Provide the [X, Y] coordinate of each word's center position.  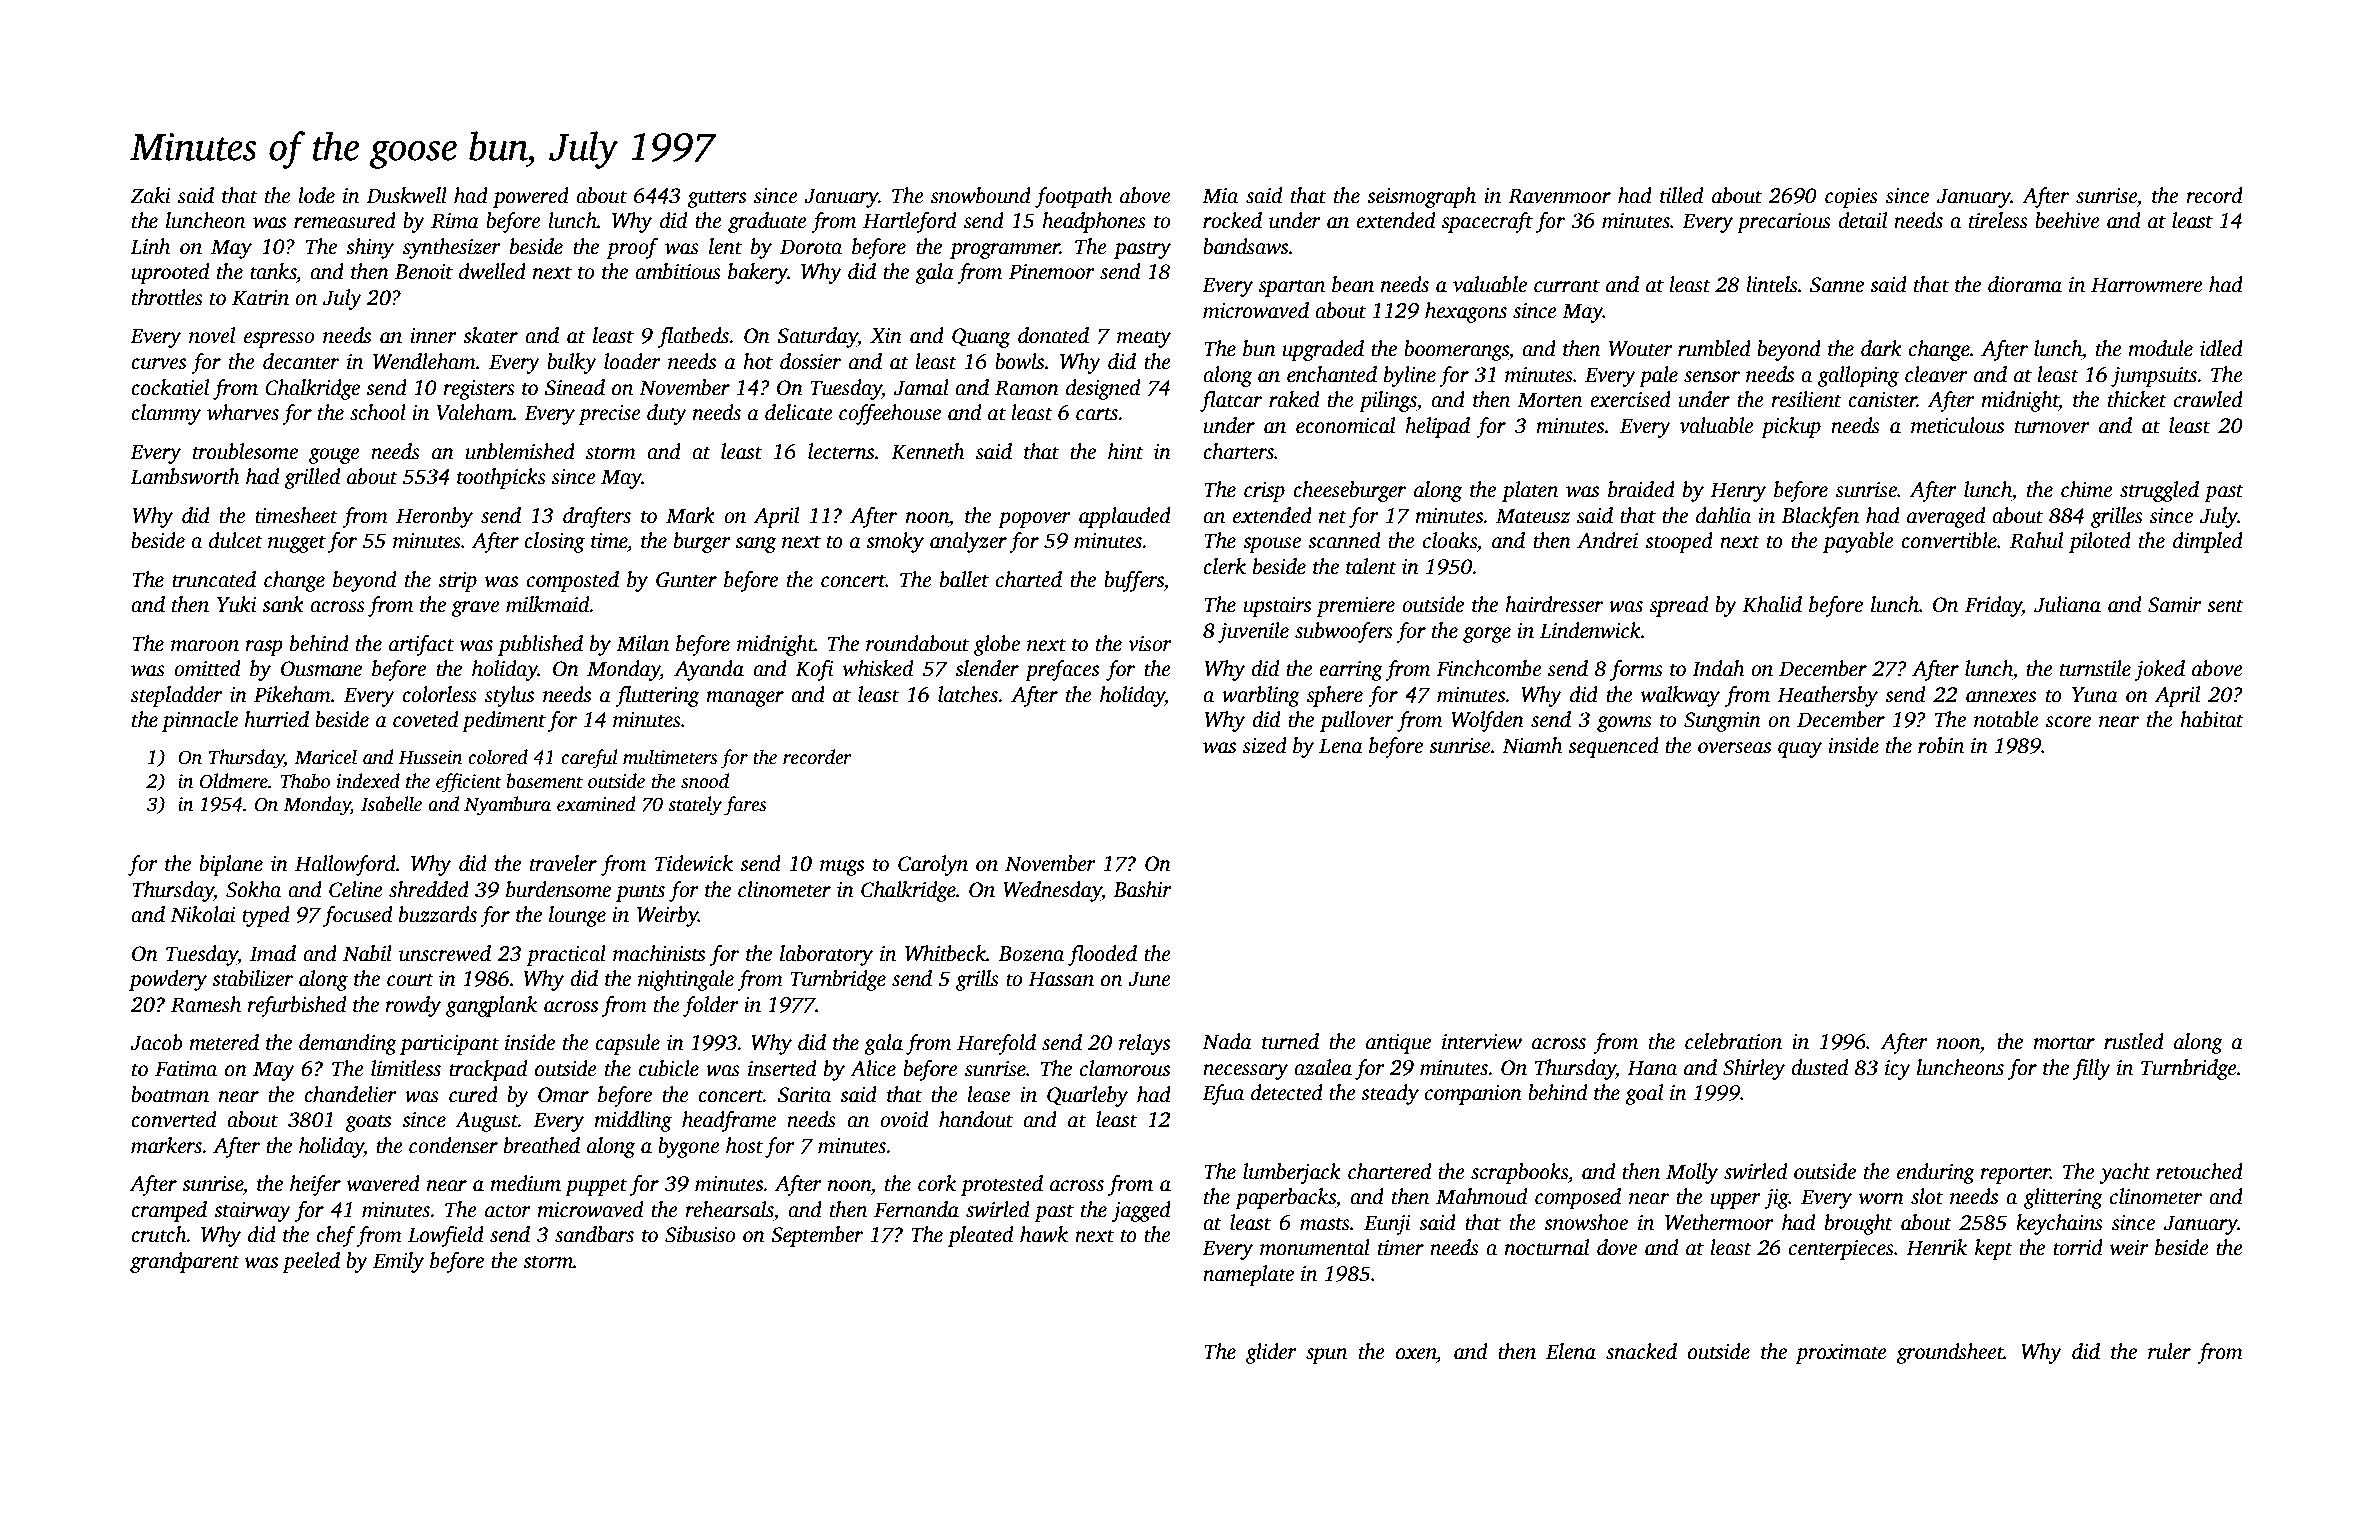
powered [531, 197]
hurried [276, 719]
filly [2092, 1069]
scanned [1344, 540]
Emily [398, 1262]
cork [937, 1183]
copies [1851, 198]
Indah [1718, 668]
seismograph [1421, 197]
